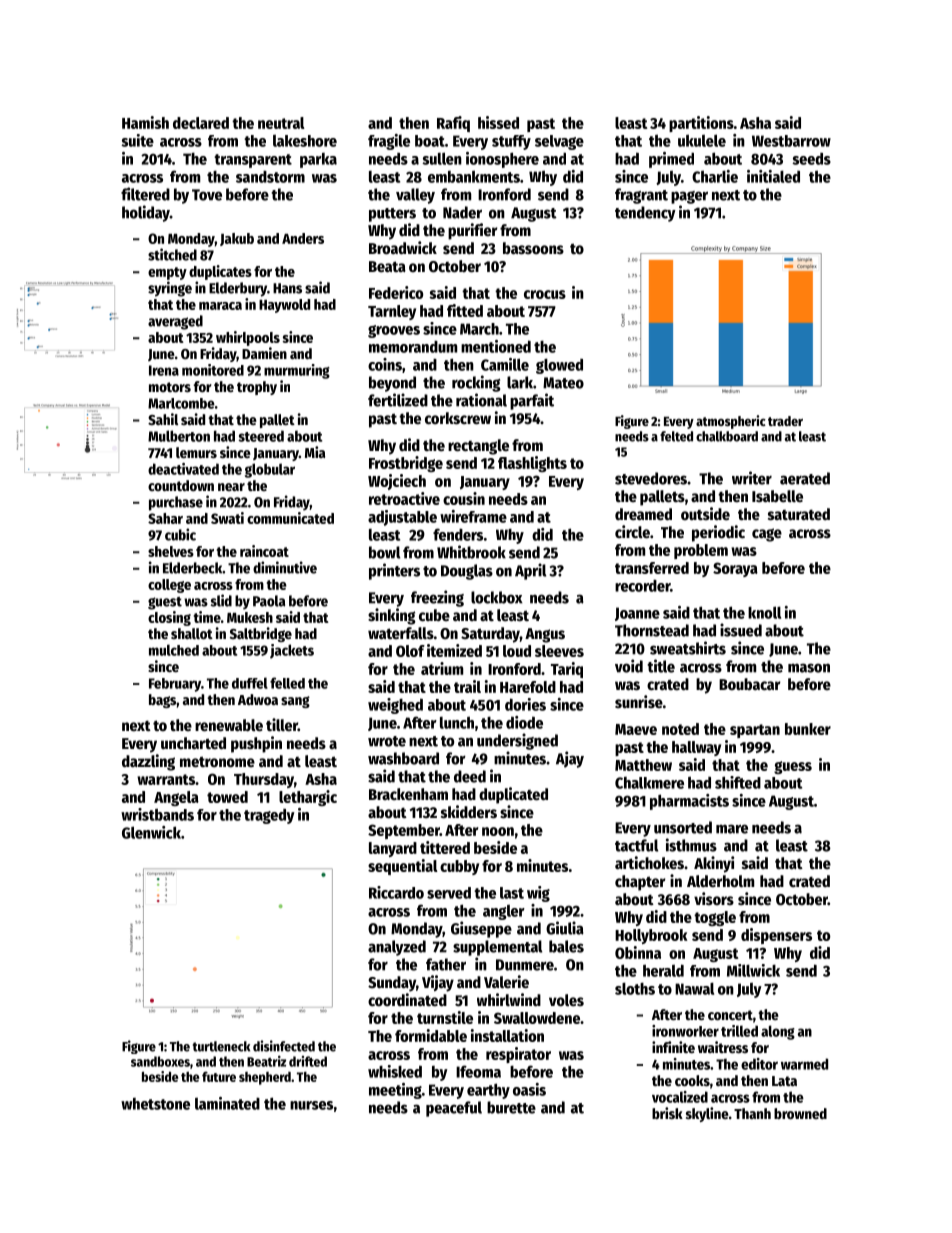  I want to click on maraca, so click(220, 306).
